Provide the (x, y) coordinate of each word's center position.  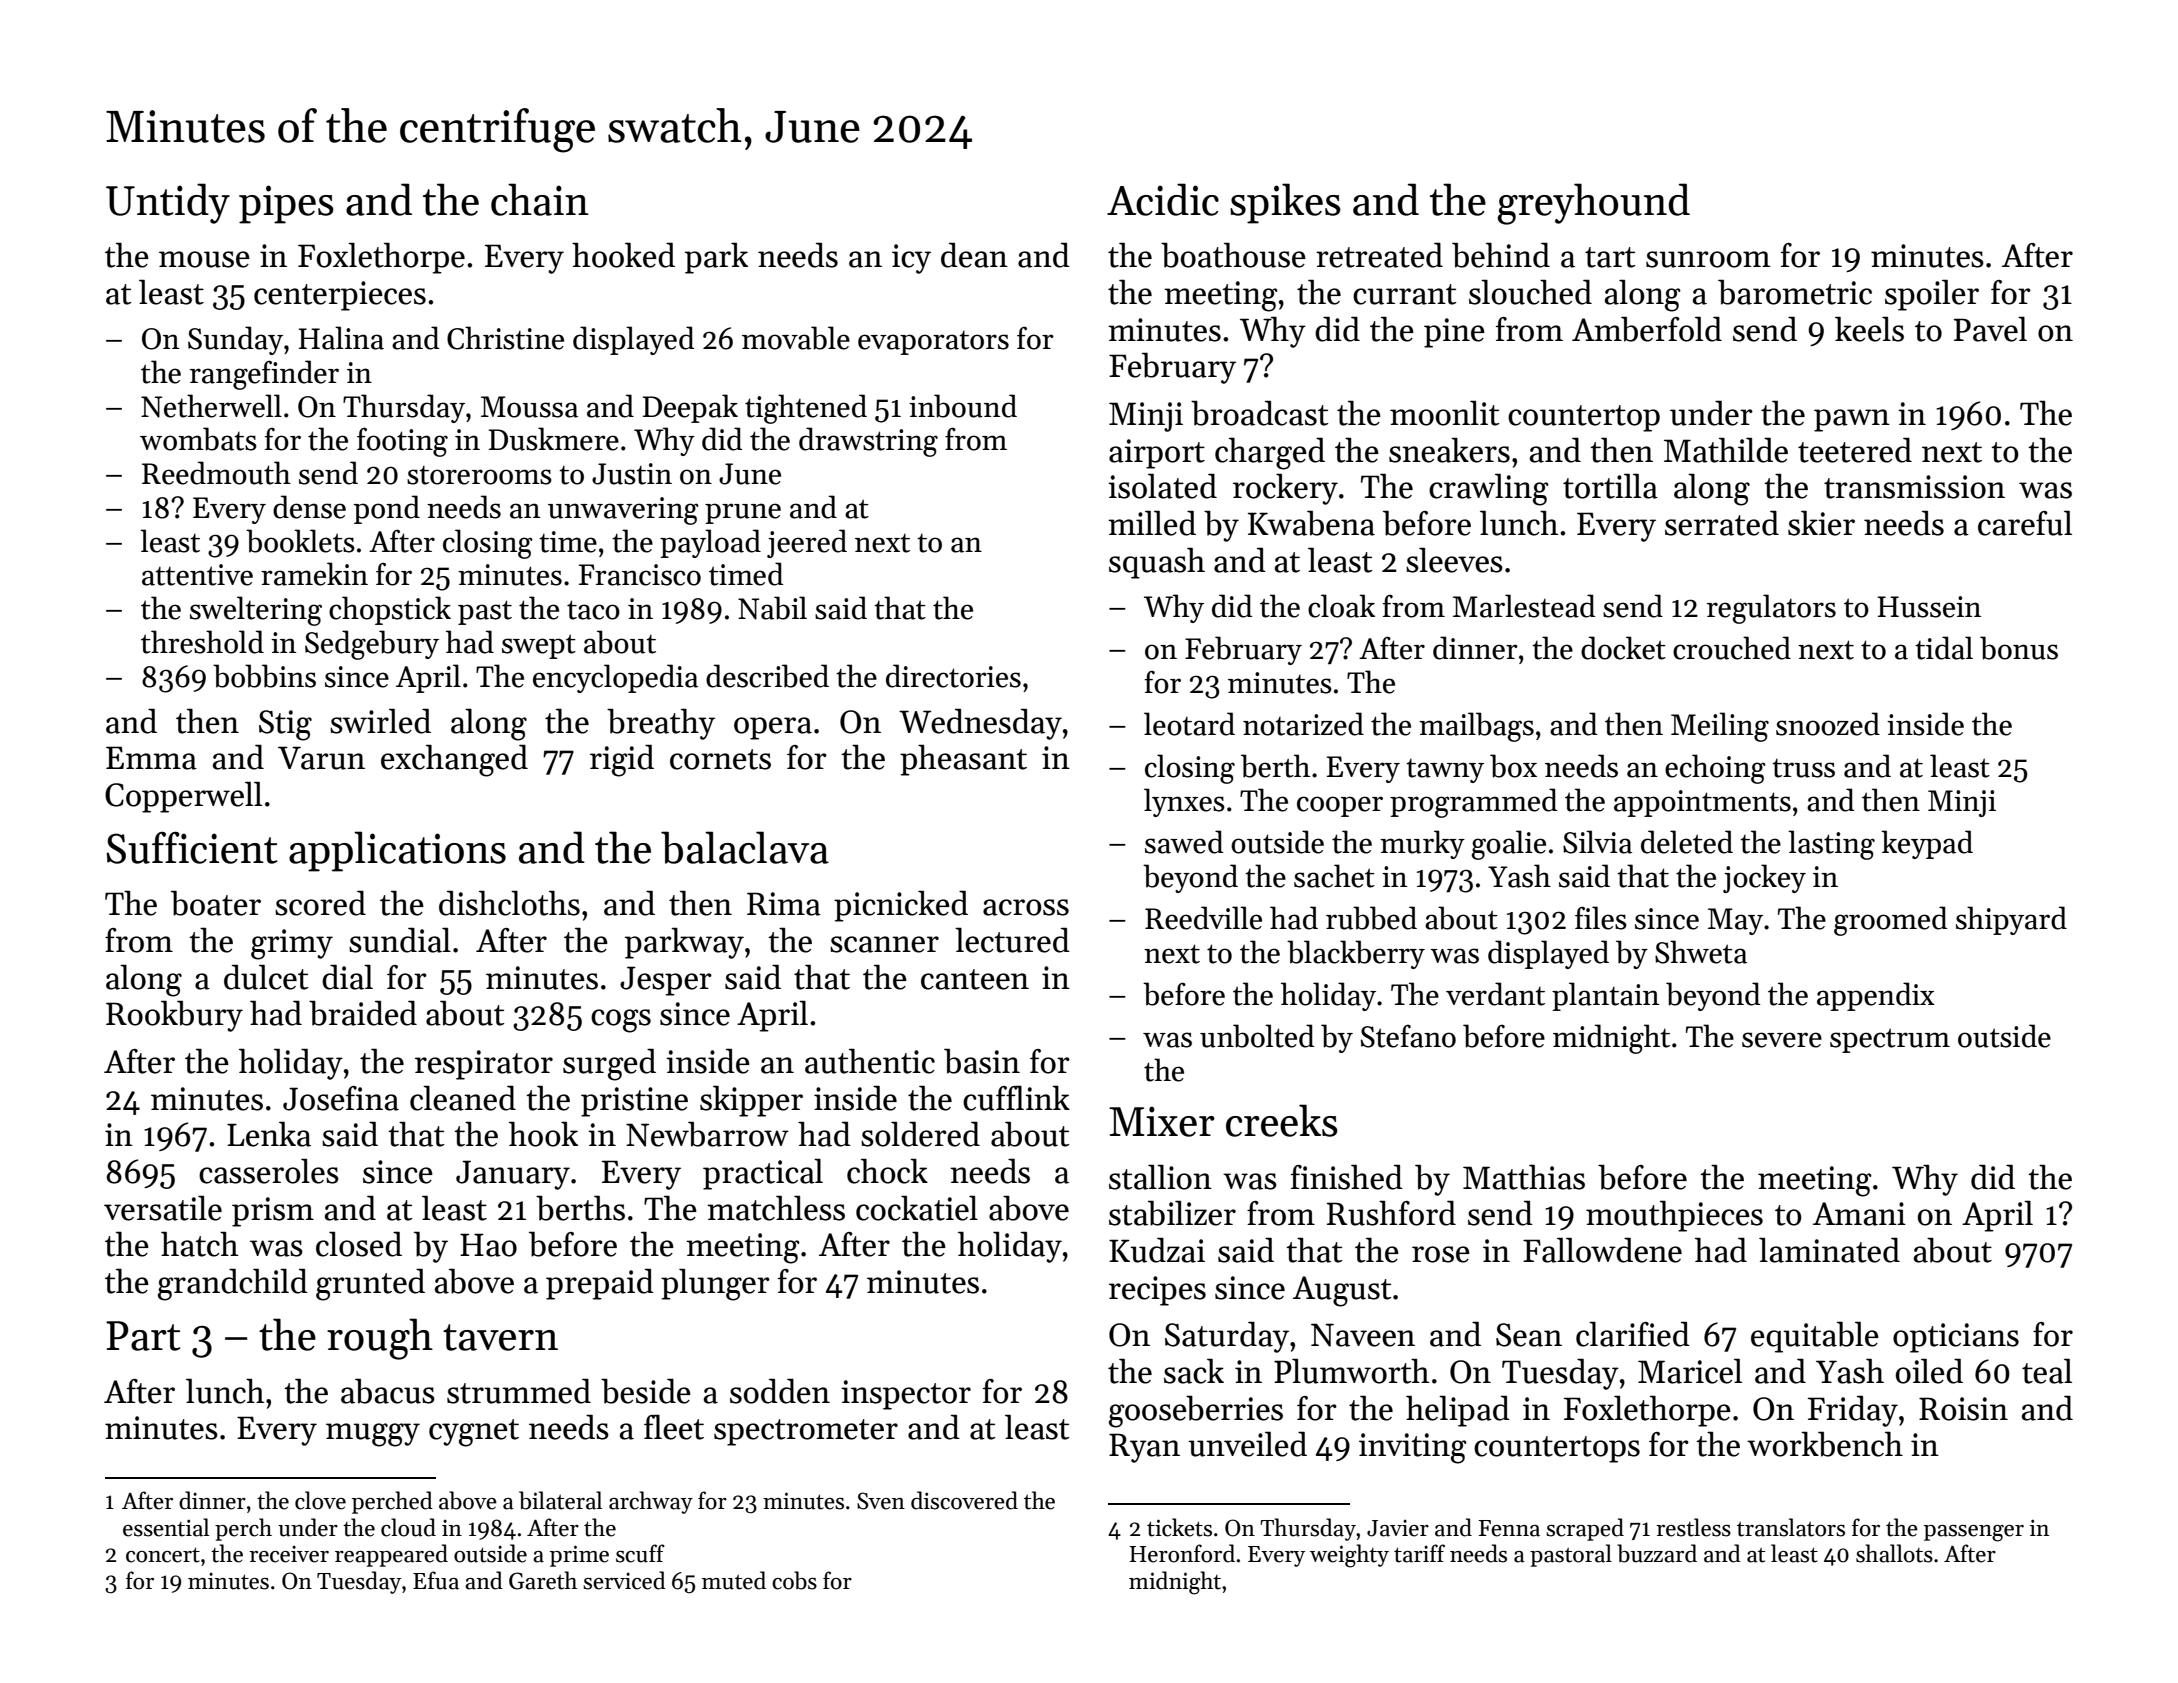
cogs (621, 1021)
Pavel (1990, 329)
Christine (505, 338)
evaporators (933, 343)
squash (1157, 563)
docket (1623, 648)
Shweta (1701, 952)
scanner (884, 944)
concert (163, 1555)
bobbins (264, 676)
